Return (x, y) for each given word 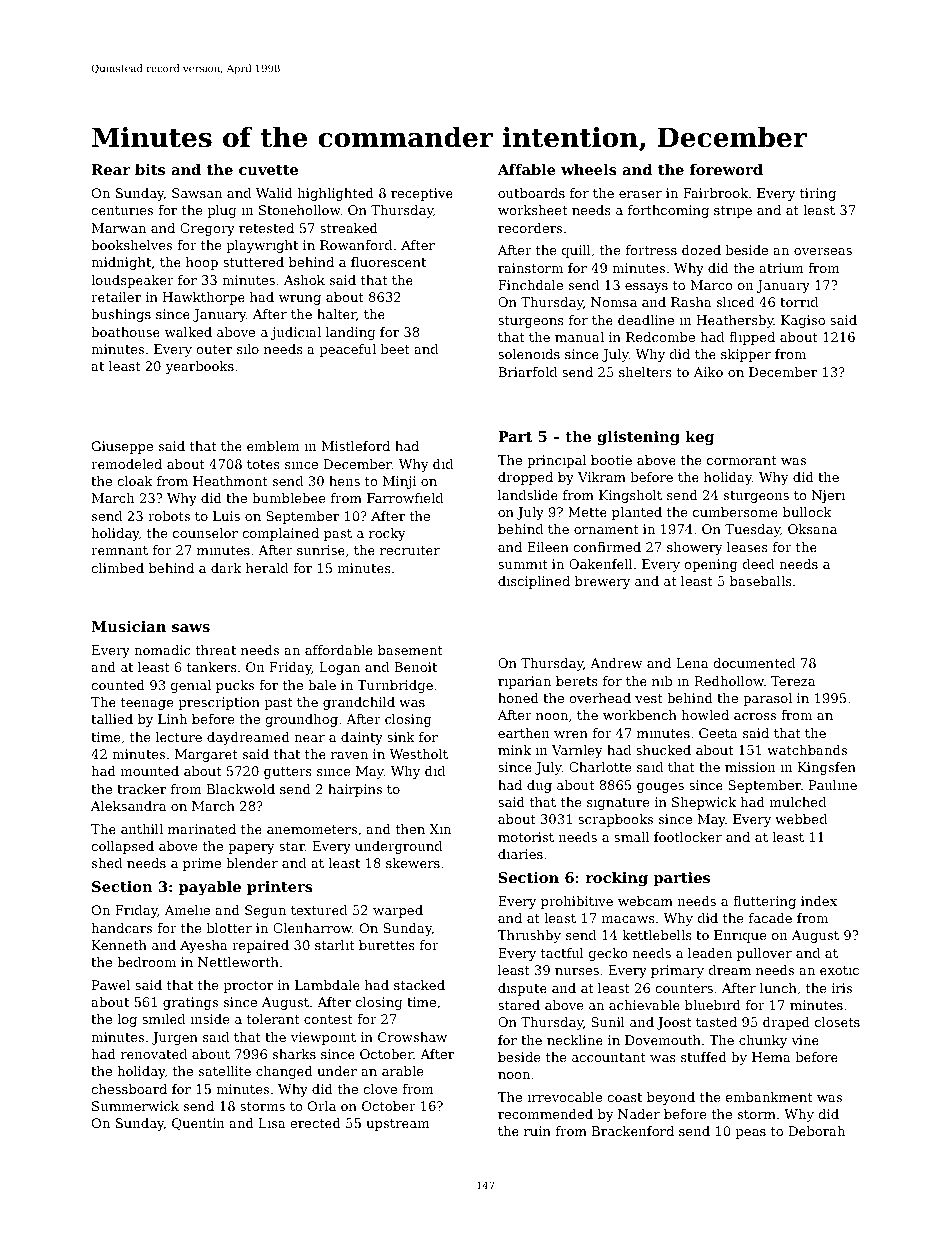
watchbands (807, 750)
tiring (817, 194)
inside (210, 1019)
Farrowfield (405, 498)
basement (410, 650)
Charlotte (600, 767)
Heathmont (230, 481)
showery (695, 548)
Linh (172, 719)
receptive (422, 194)
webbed (801, 819)
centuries (122, 210)
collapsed (122, 847)
